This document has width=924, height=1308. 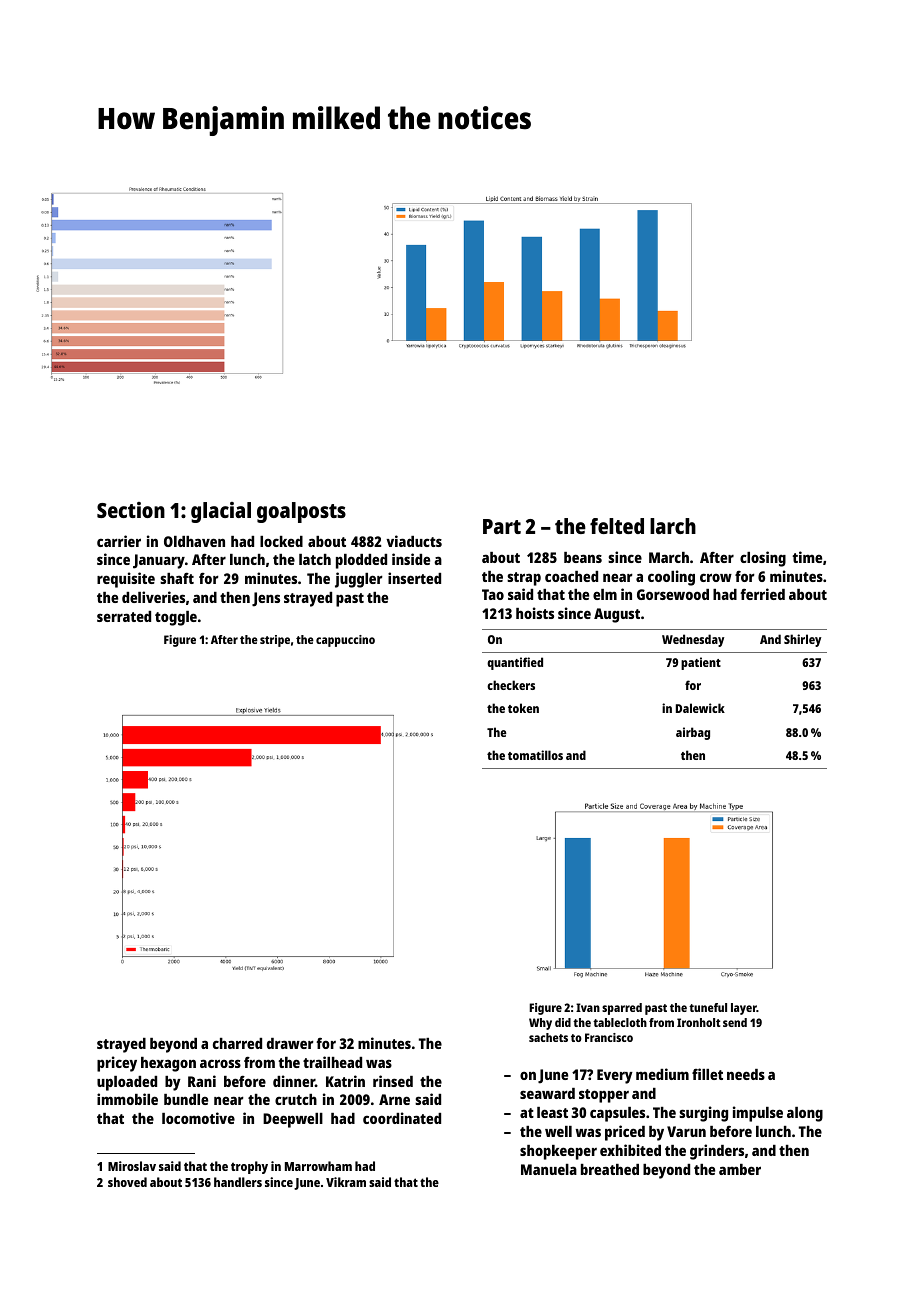 What do you see at coordinates (238, 1182) in the document?
I see `handlers` at bounding box center [238, 1182].
